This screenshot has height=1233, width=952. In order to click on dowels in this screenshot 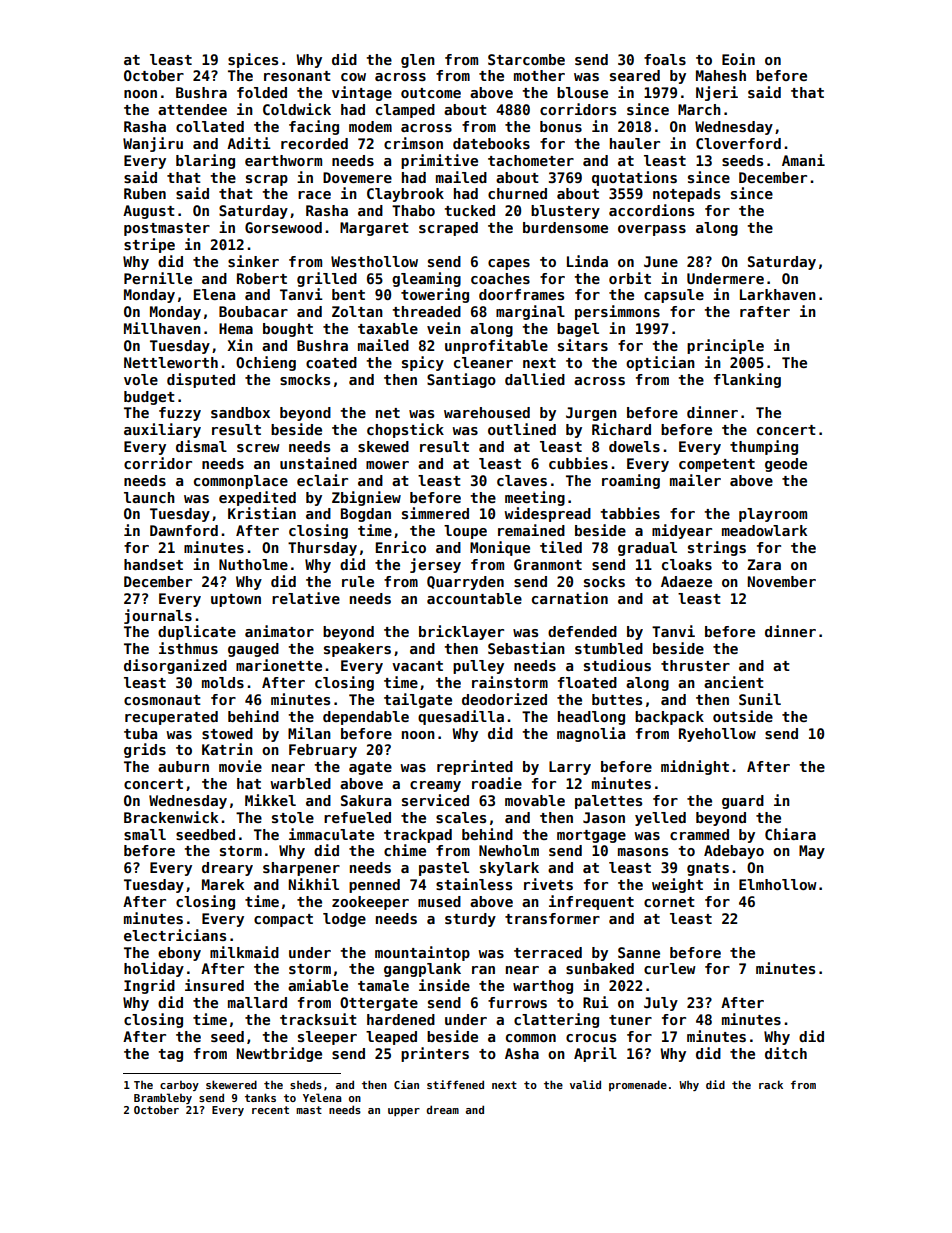, I will do `click(634, 446)`.
